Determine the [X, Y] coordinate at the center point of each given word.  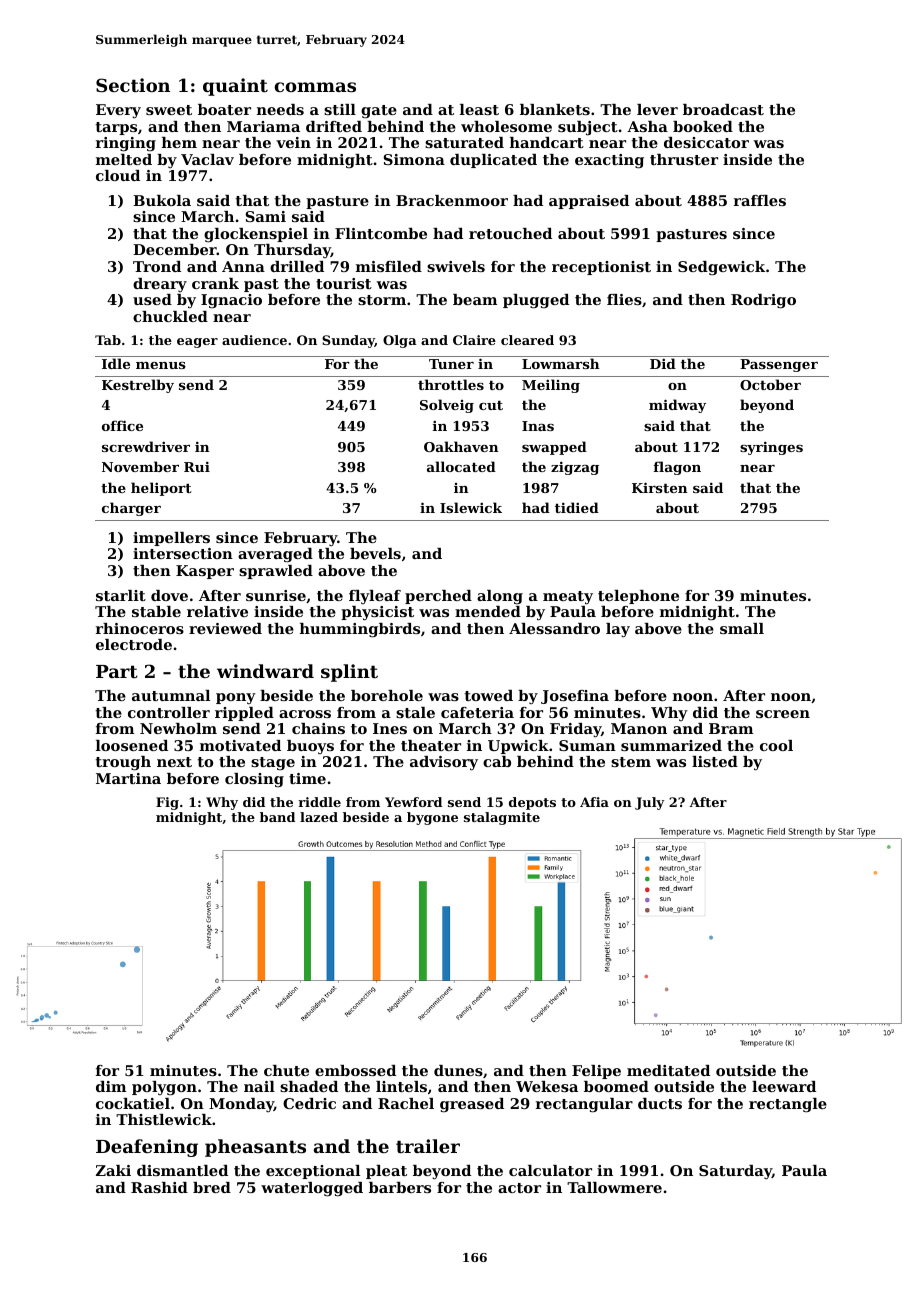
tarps [116, 128]
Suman [587, 745]
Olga [400, 341]
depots [532, 803]
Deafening [147, 1148]
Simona [414, 159]
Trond [157, 266]
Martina [128, 778]
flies [624, 299]
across [305, 714]
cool [776, 745]
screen [783, 714]
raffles [760, 200]
